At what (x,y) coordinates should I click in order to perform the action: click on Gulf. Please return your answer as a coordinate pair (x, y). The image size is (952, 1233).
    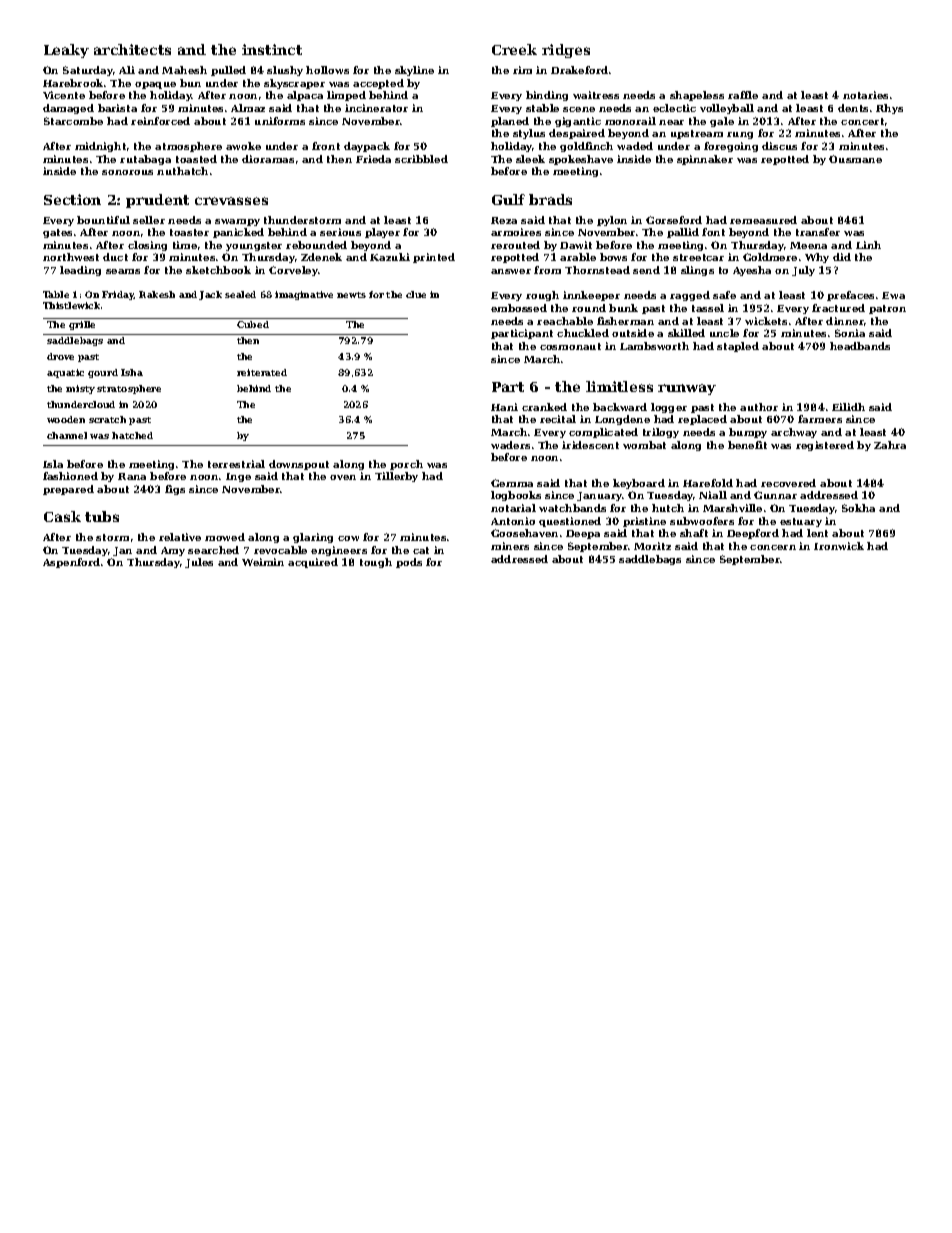
    Looking at the image, I should click on (508, 199).
